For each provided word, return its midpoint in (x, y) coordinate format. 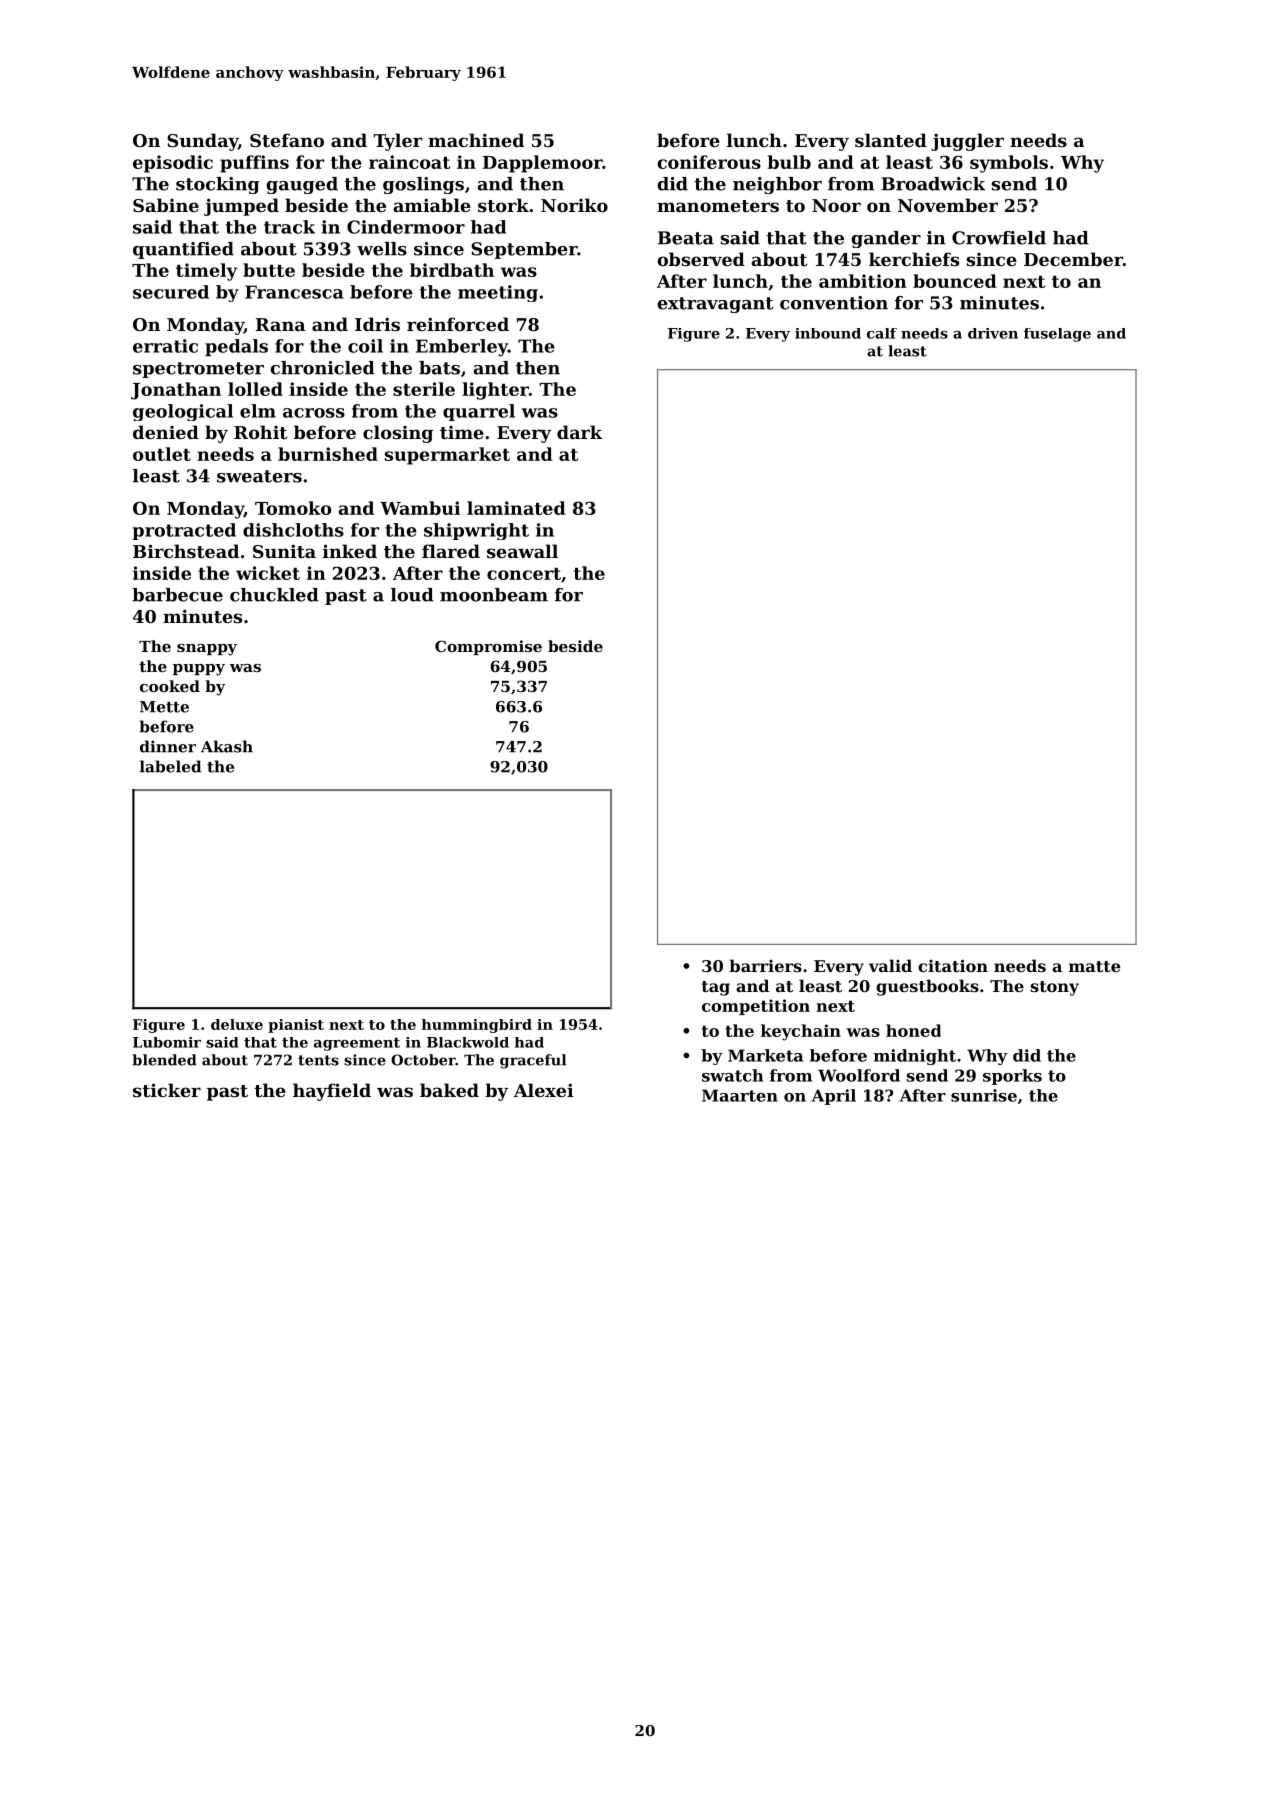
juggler (967, 142)
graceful (533, 1061)
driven (993, 333)
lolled (255, 389)
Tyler (397, 142)
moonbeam (494, 595)
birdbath (452, 270)
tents (318, 1060)
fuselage (1057, 335)
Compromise (488, 647)
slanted (891, 140)
